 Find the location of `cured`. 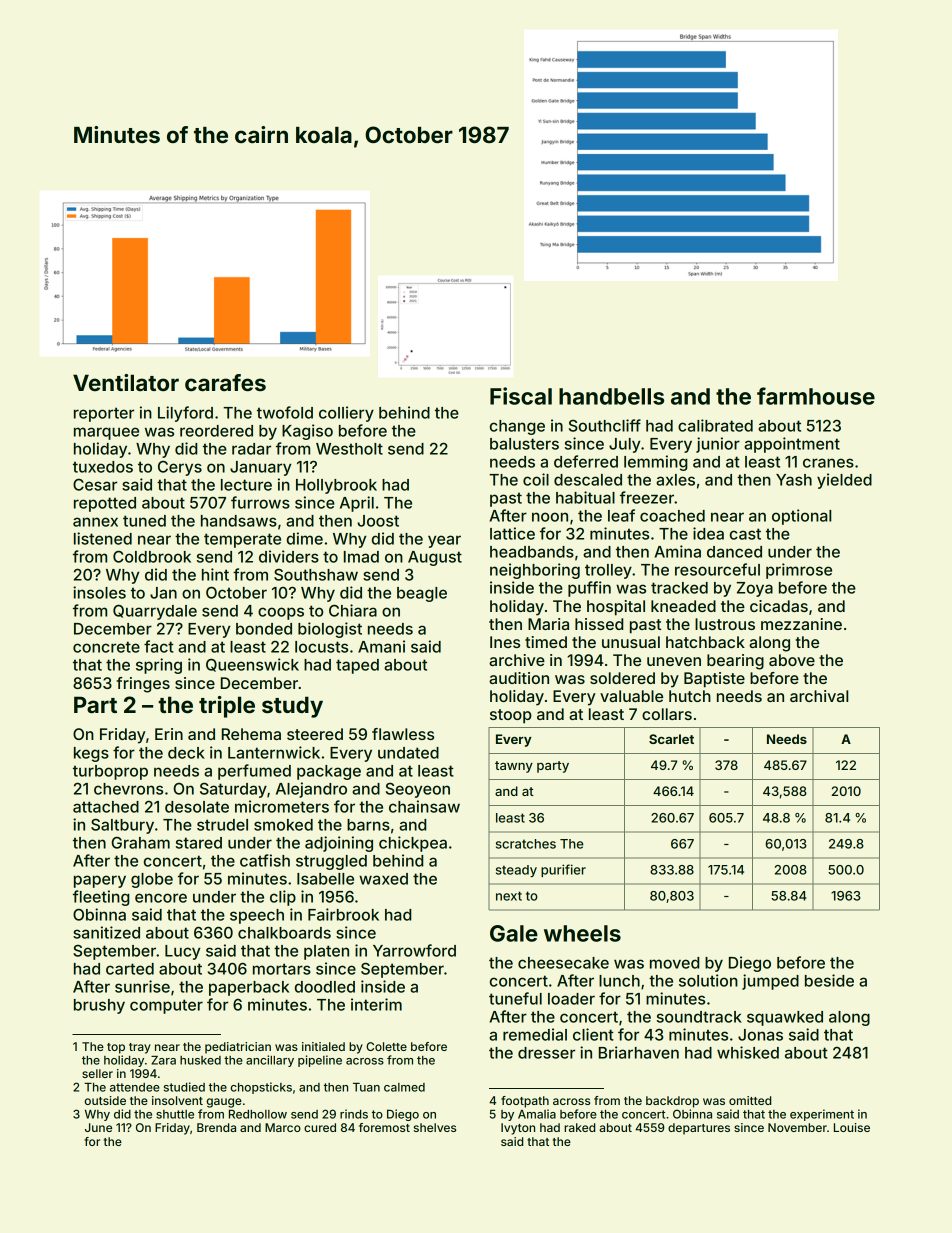

cured is located at coordinates (320, 1127).
